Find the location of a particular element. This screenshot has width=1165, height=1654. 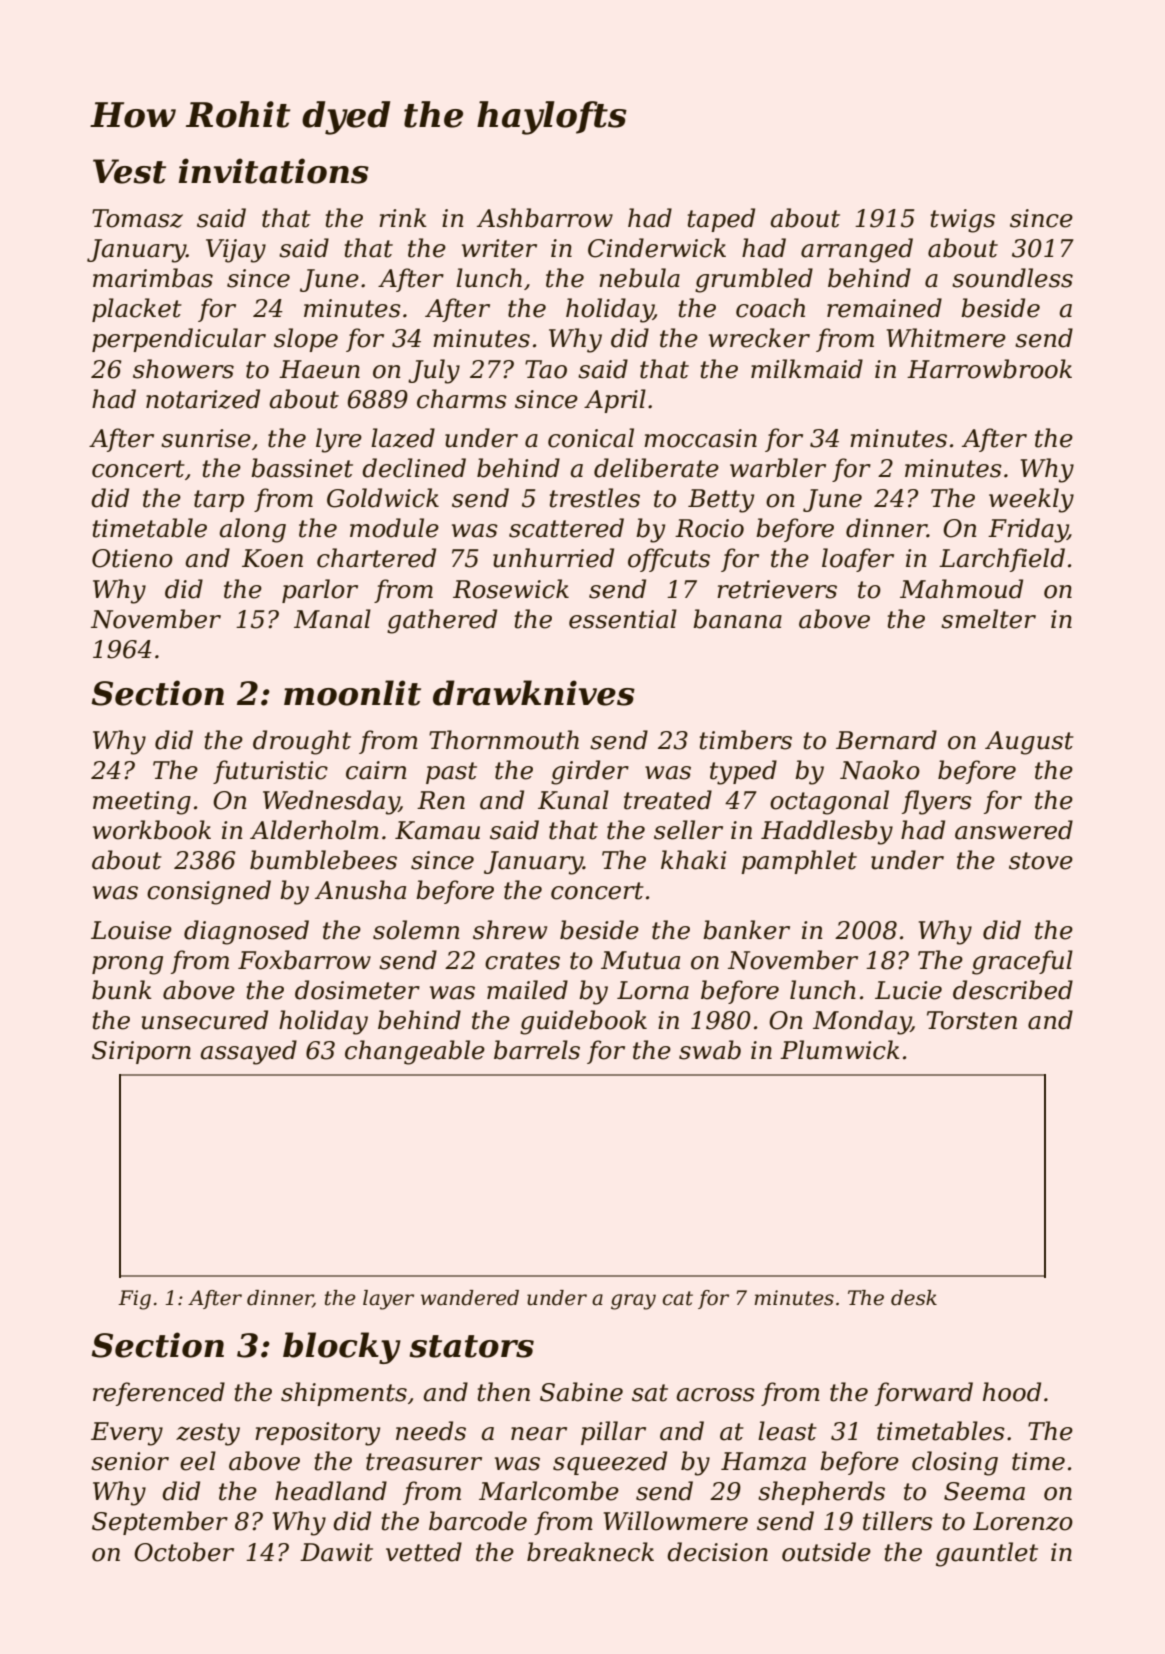

Siriporn is located at coordinates (141, 1052).
